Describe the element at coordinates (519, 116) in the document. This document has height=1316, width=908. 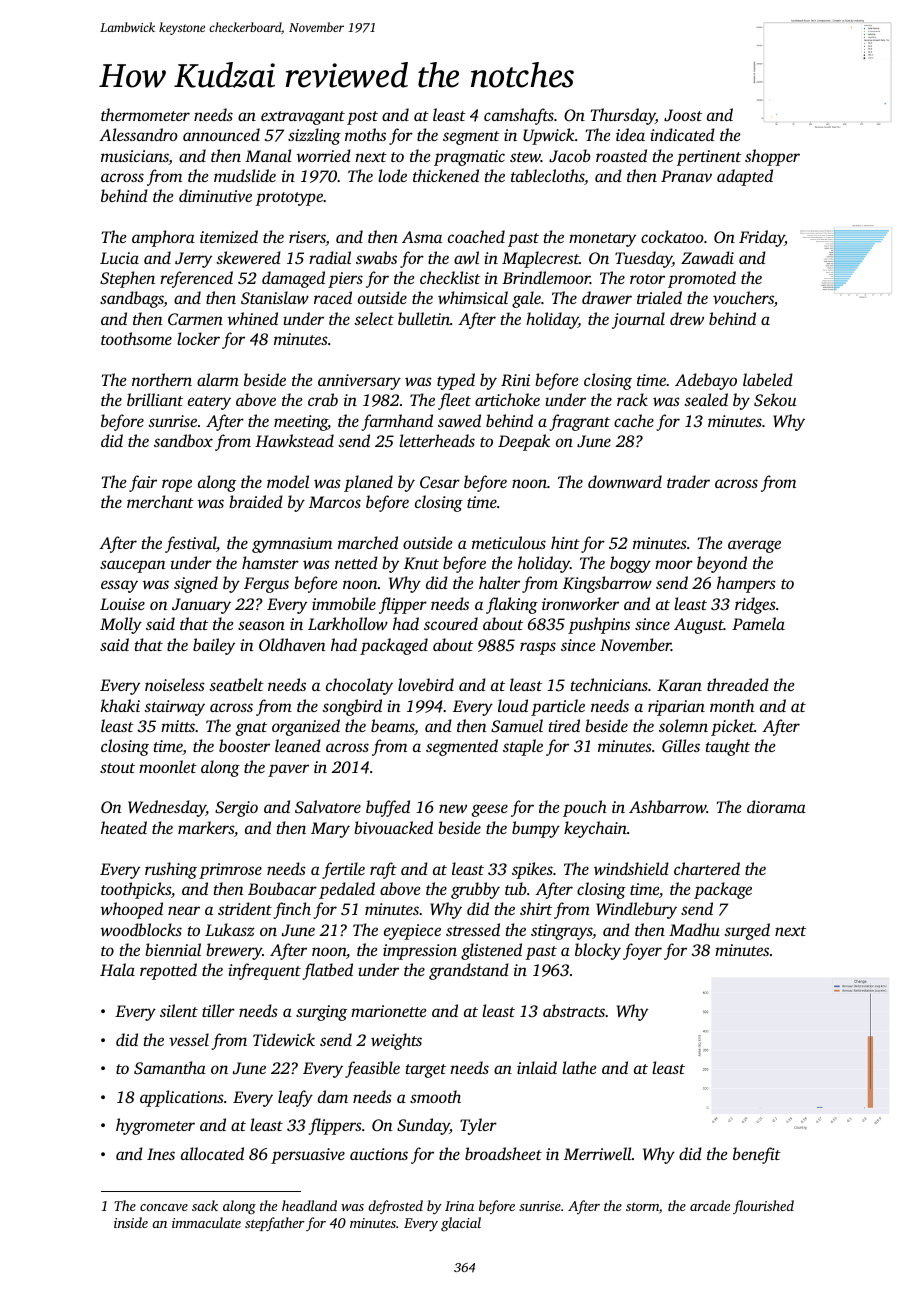
I see `camshafts` at that location.
